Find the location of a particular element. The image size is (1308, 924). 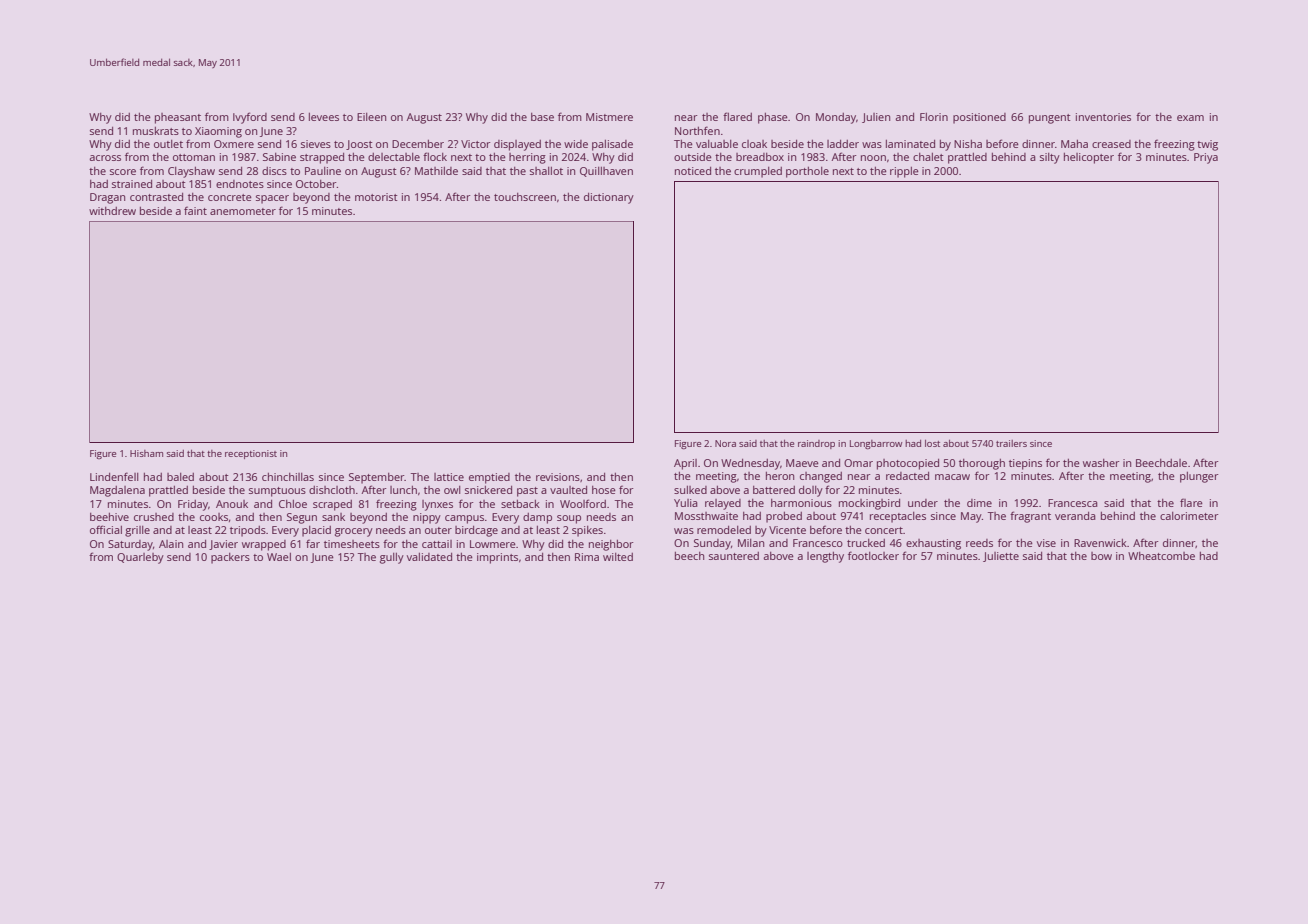

herring is located at coordinates (527, 158).
